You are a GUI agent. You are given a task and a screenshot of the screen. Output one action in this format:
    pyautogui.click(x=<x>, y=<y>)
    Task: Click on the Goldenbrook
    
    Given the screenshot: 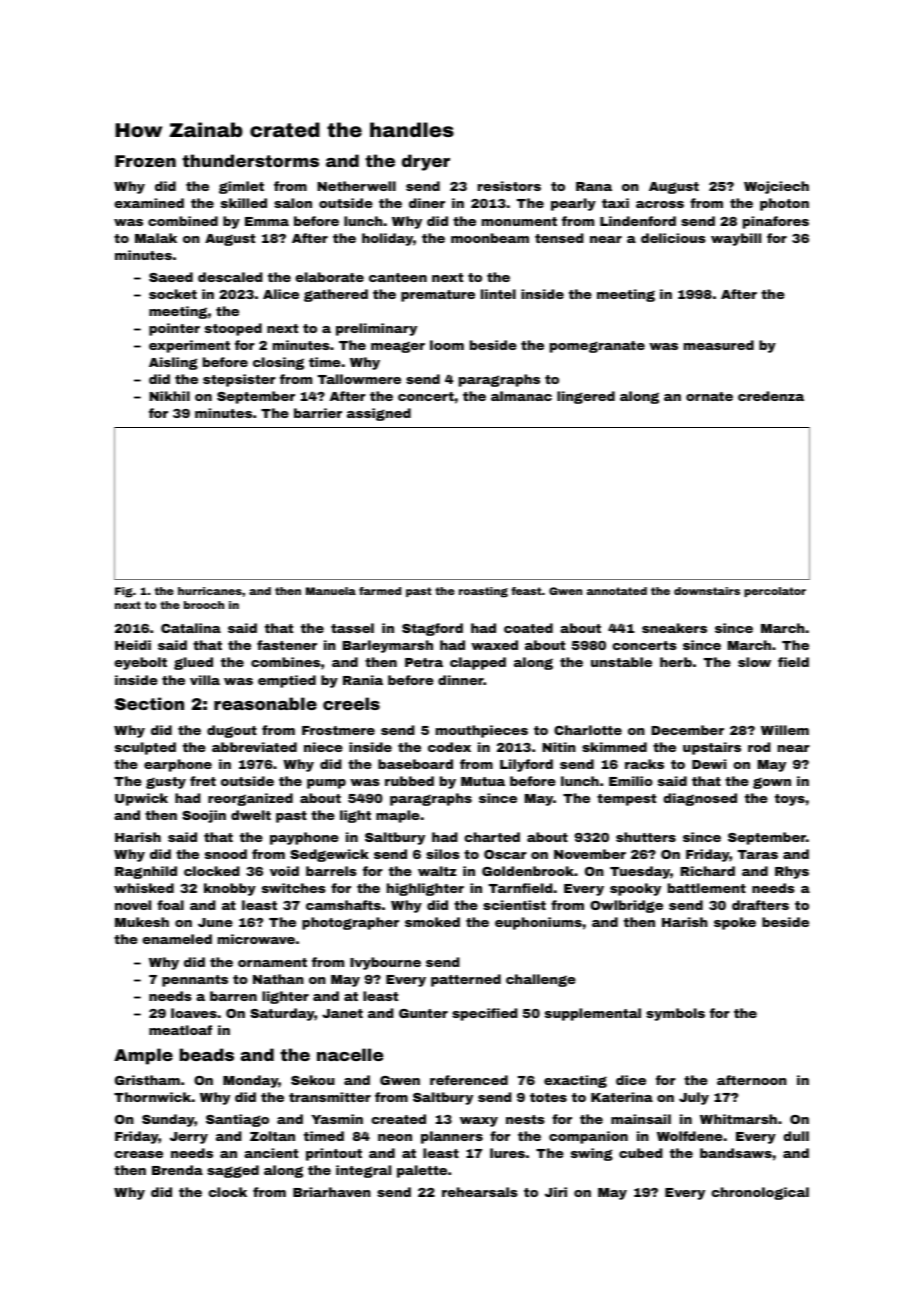 What is the action you would take?
    pyautogui.click(x=528, y=871)
